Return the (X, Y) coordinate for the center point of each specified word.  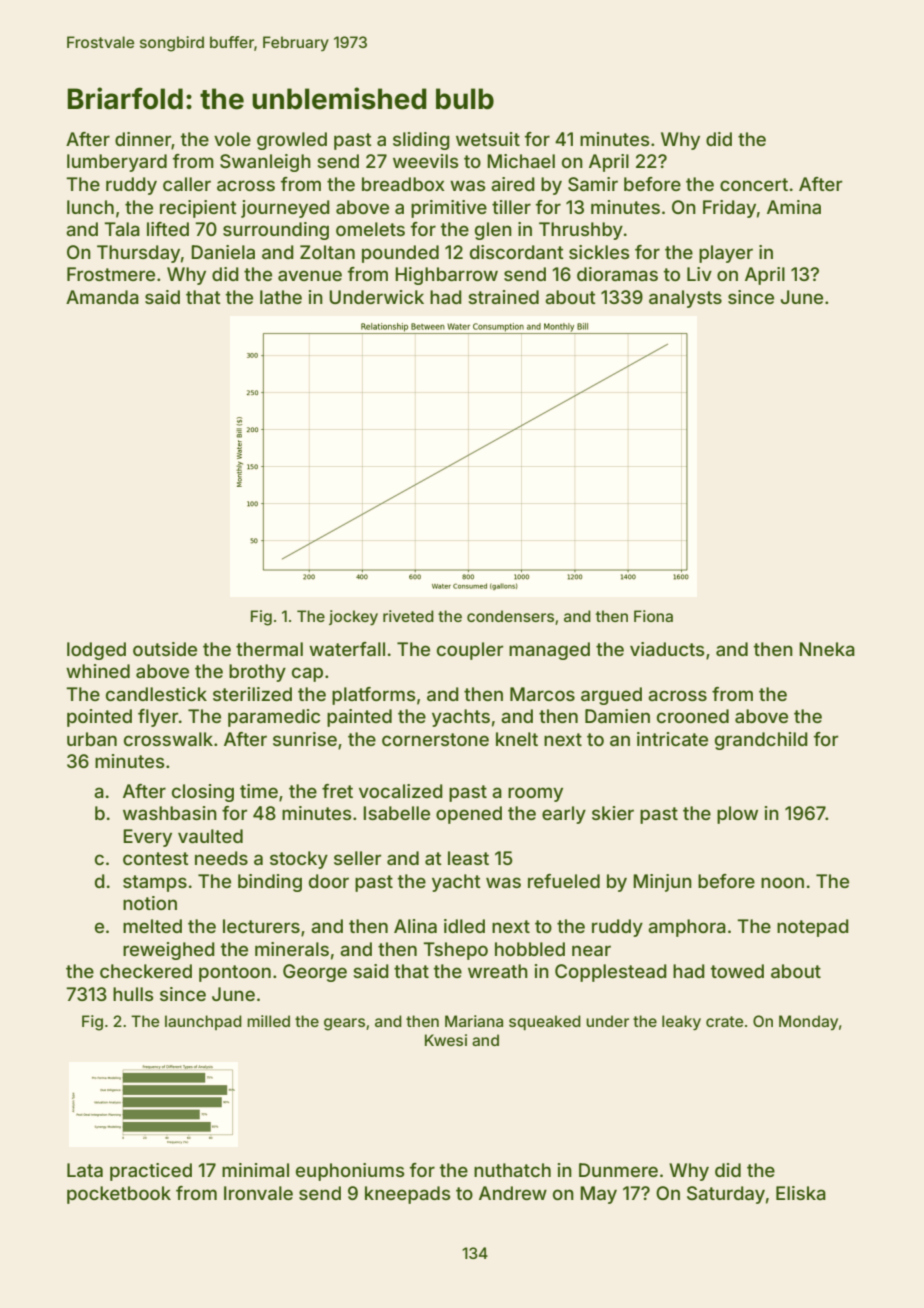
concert (754, 184)
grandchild (761, 741)
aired (513, 184)
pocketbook (119, 1195)
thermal (269, 649)
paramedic (274, 718)
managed (549, 651)
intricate (672, 739)
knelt (517, 739)
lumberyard (117, 163)
